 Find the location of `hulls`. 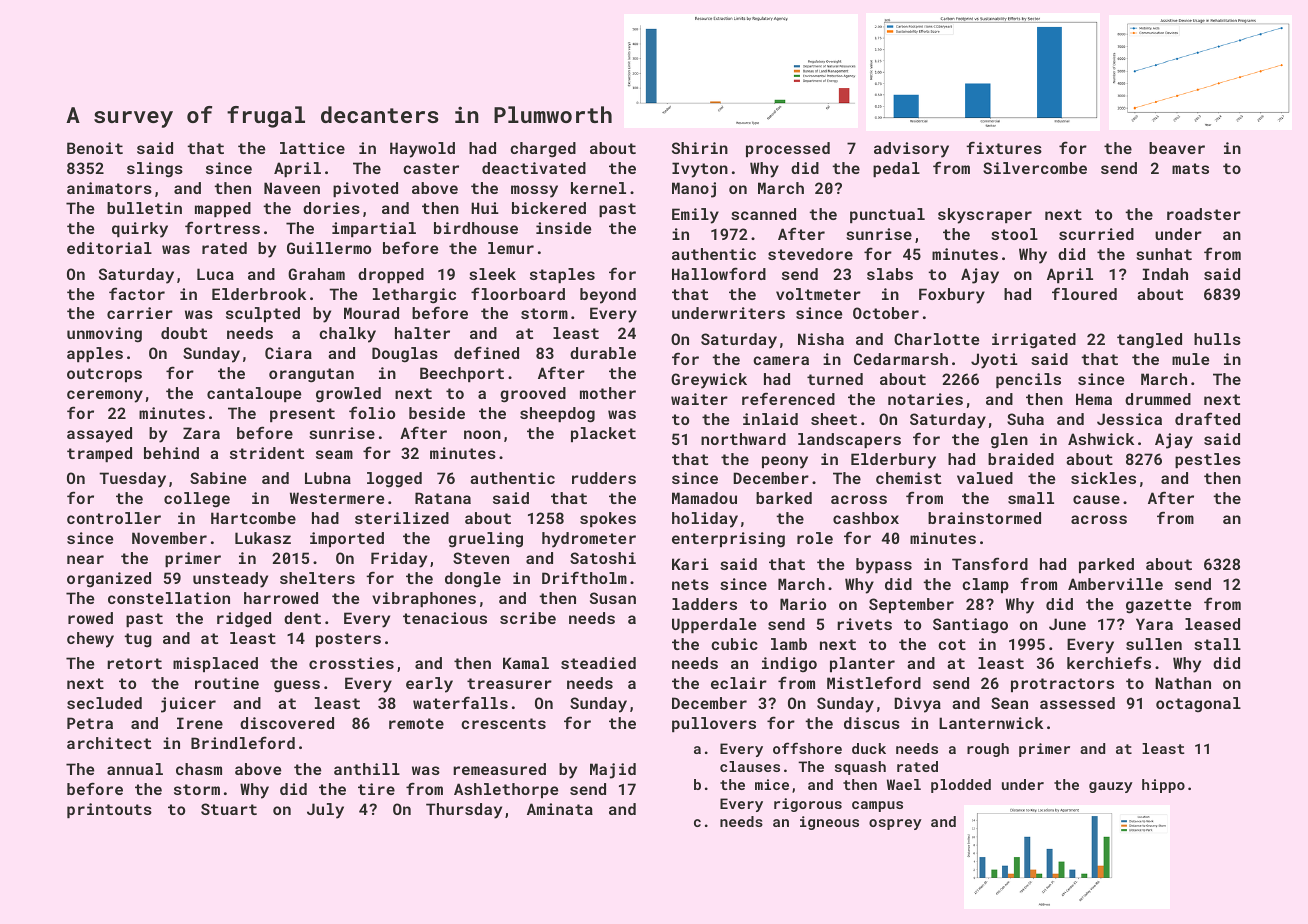

hulls is located at coordinates (1217, 339).
